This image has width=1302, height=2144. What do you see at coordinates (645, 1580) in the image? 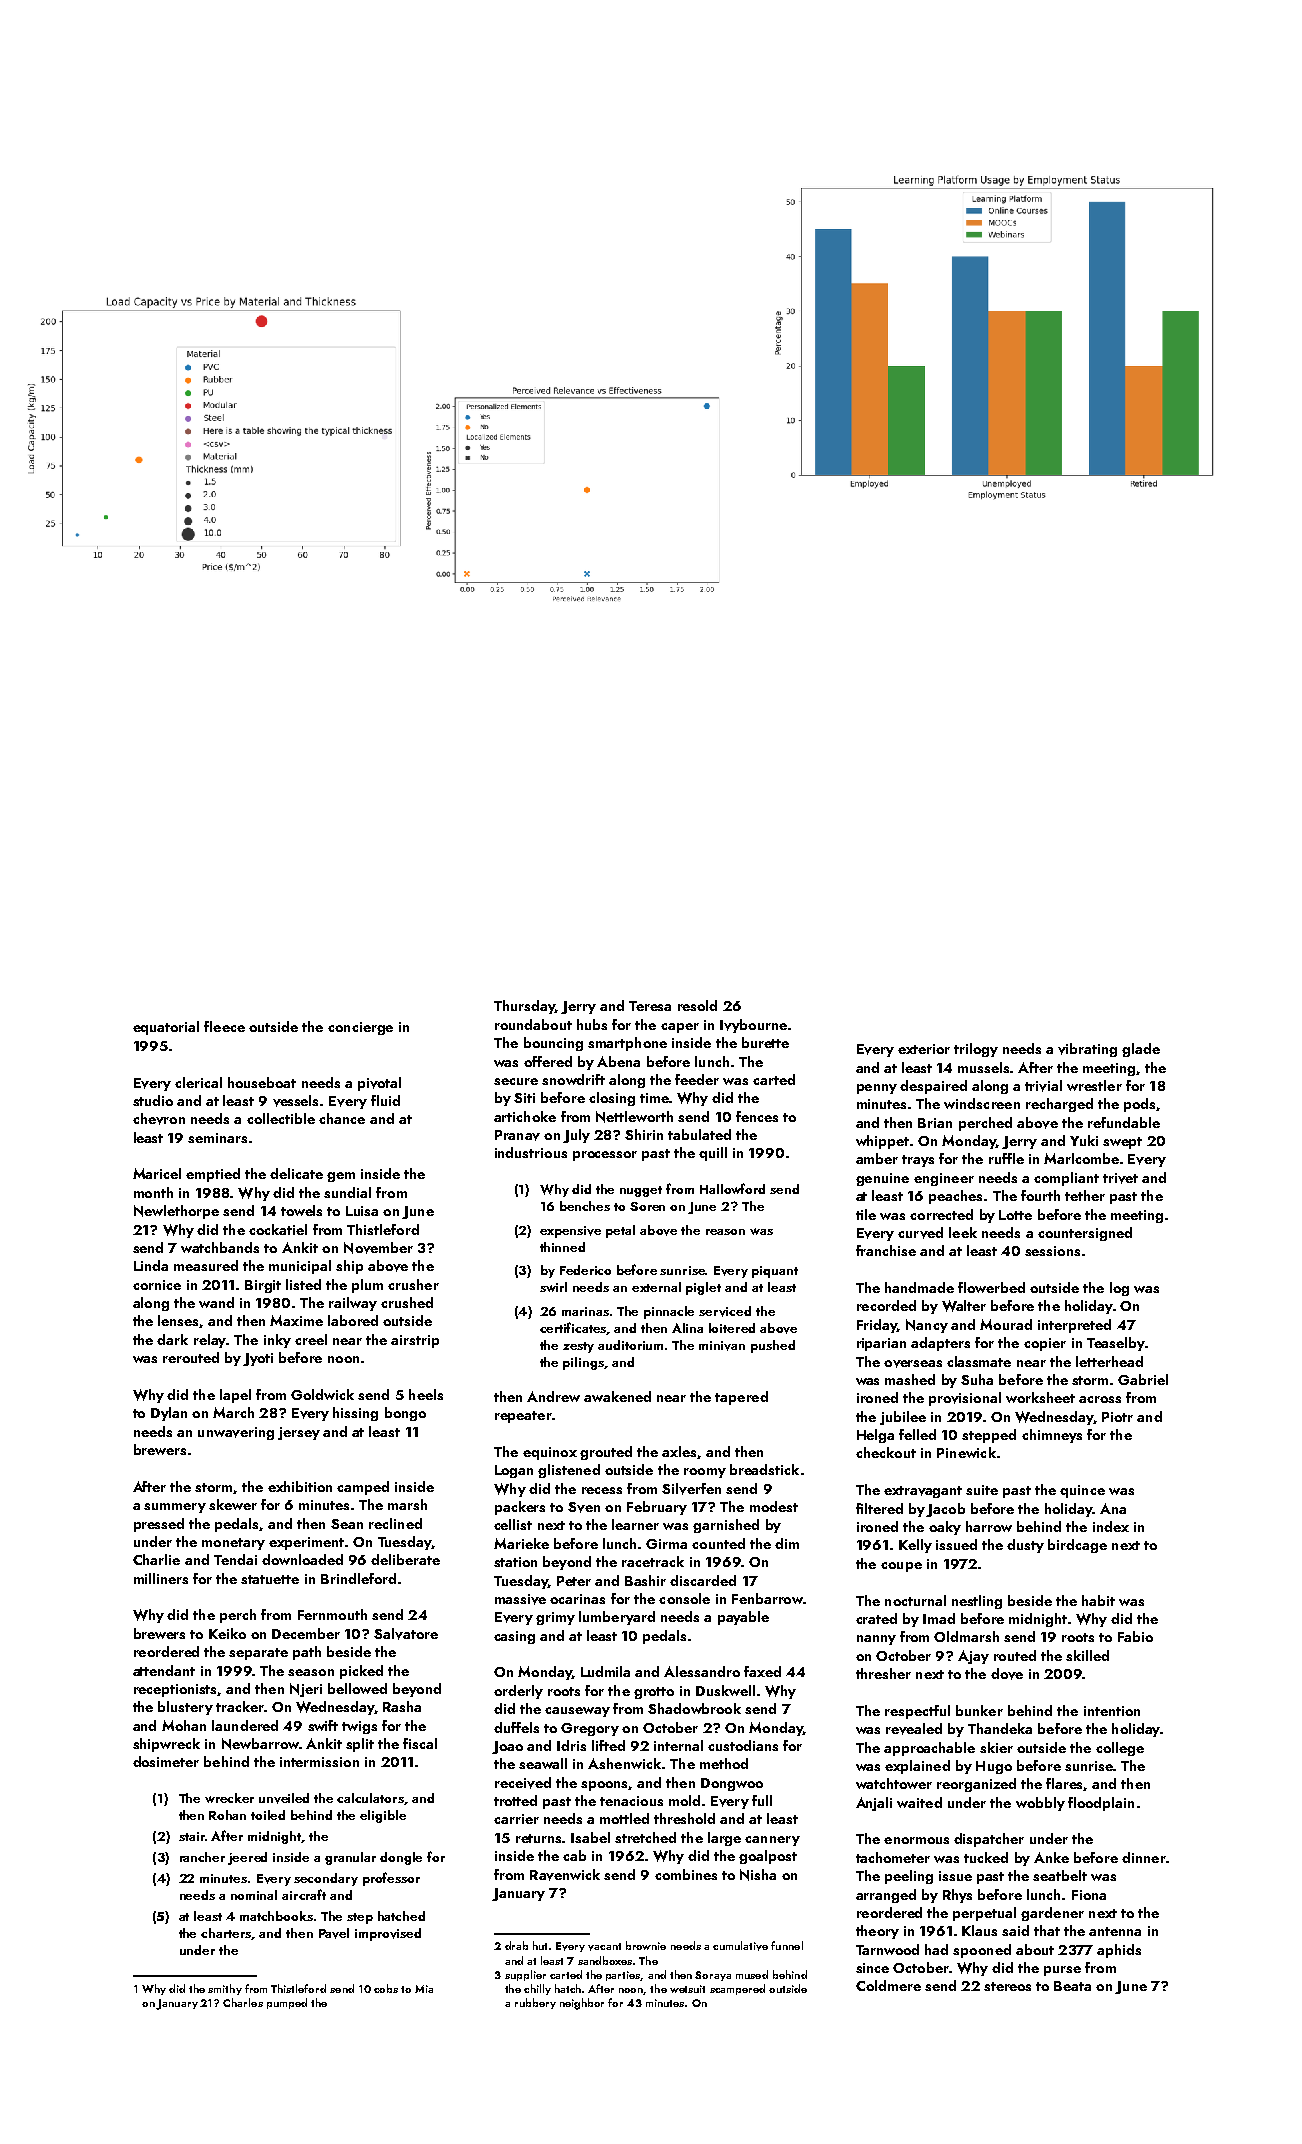
I see `Bashir` at bounding box center [645, 1580].
